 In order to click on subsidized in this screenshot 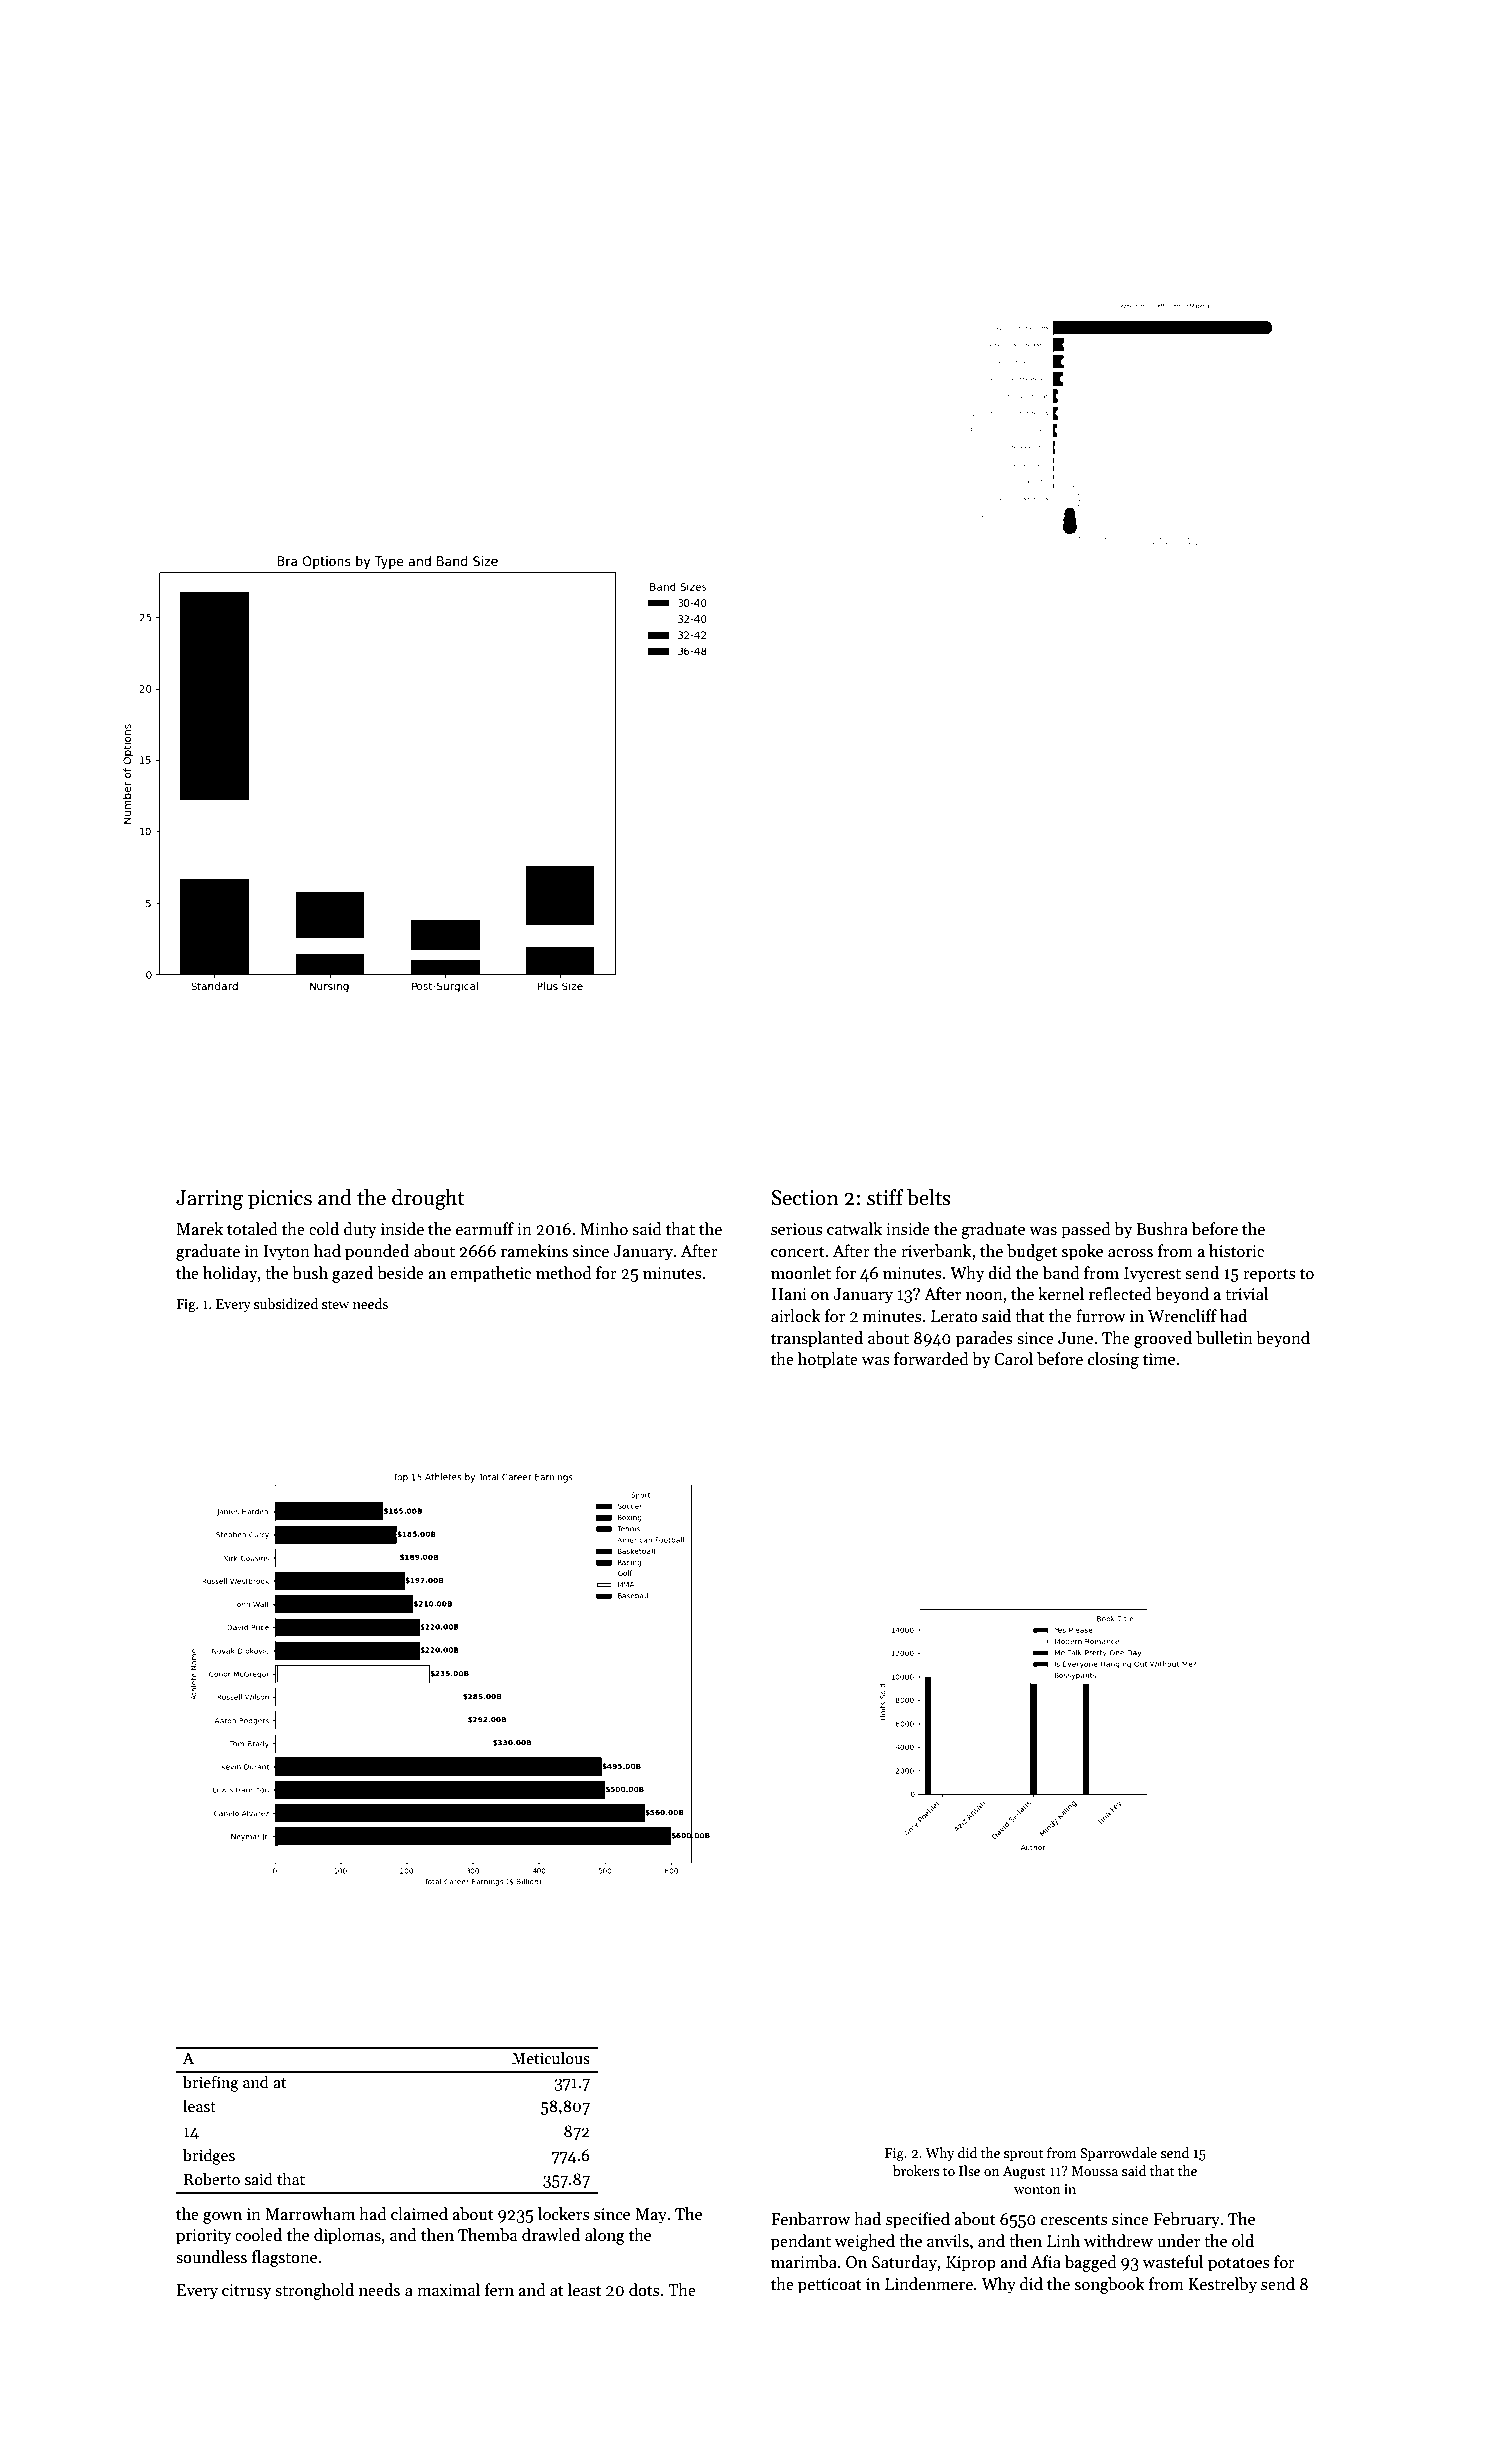, I will do `click(286, 1303)`.
